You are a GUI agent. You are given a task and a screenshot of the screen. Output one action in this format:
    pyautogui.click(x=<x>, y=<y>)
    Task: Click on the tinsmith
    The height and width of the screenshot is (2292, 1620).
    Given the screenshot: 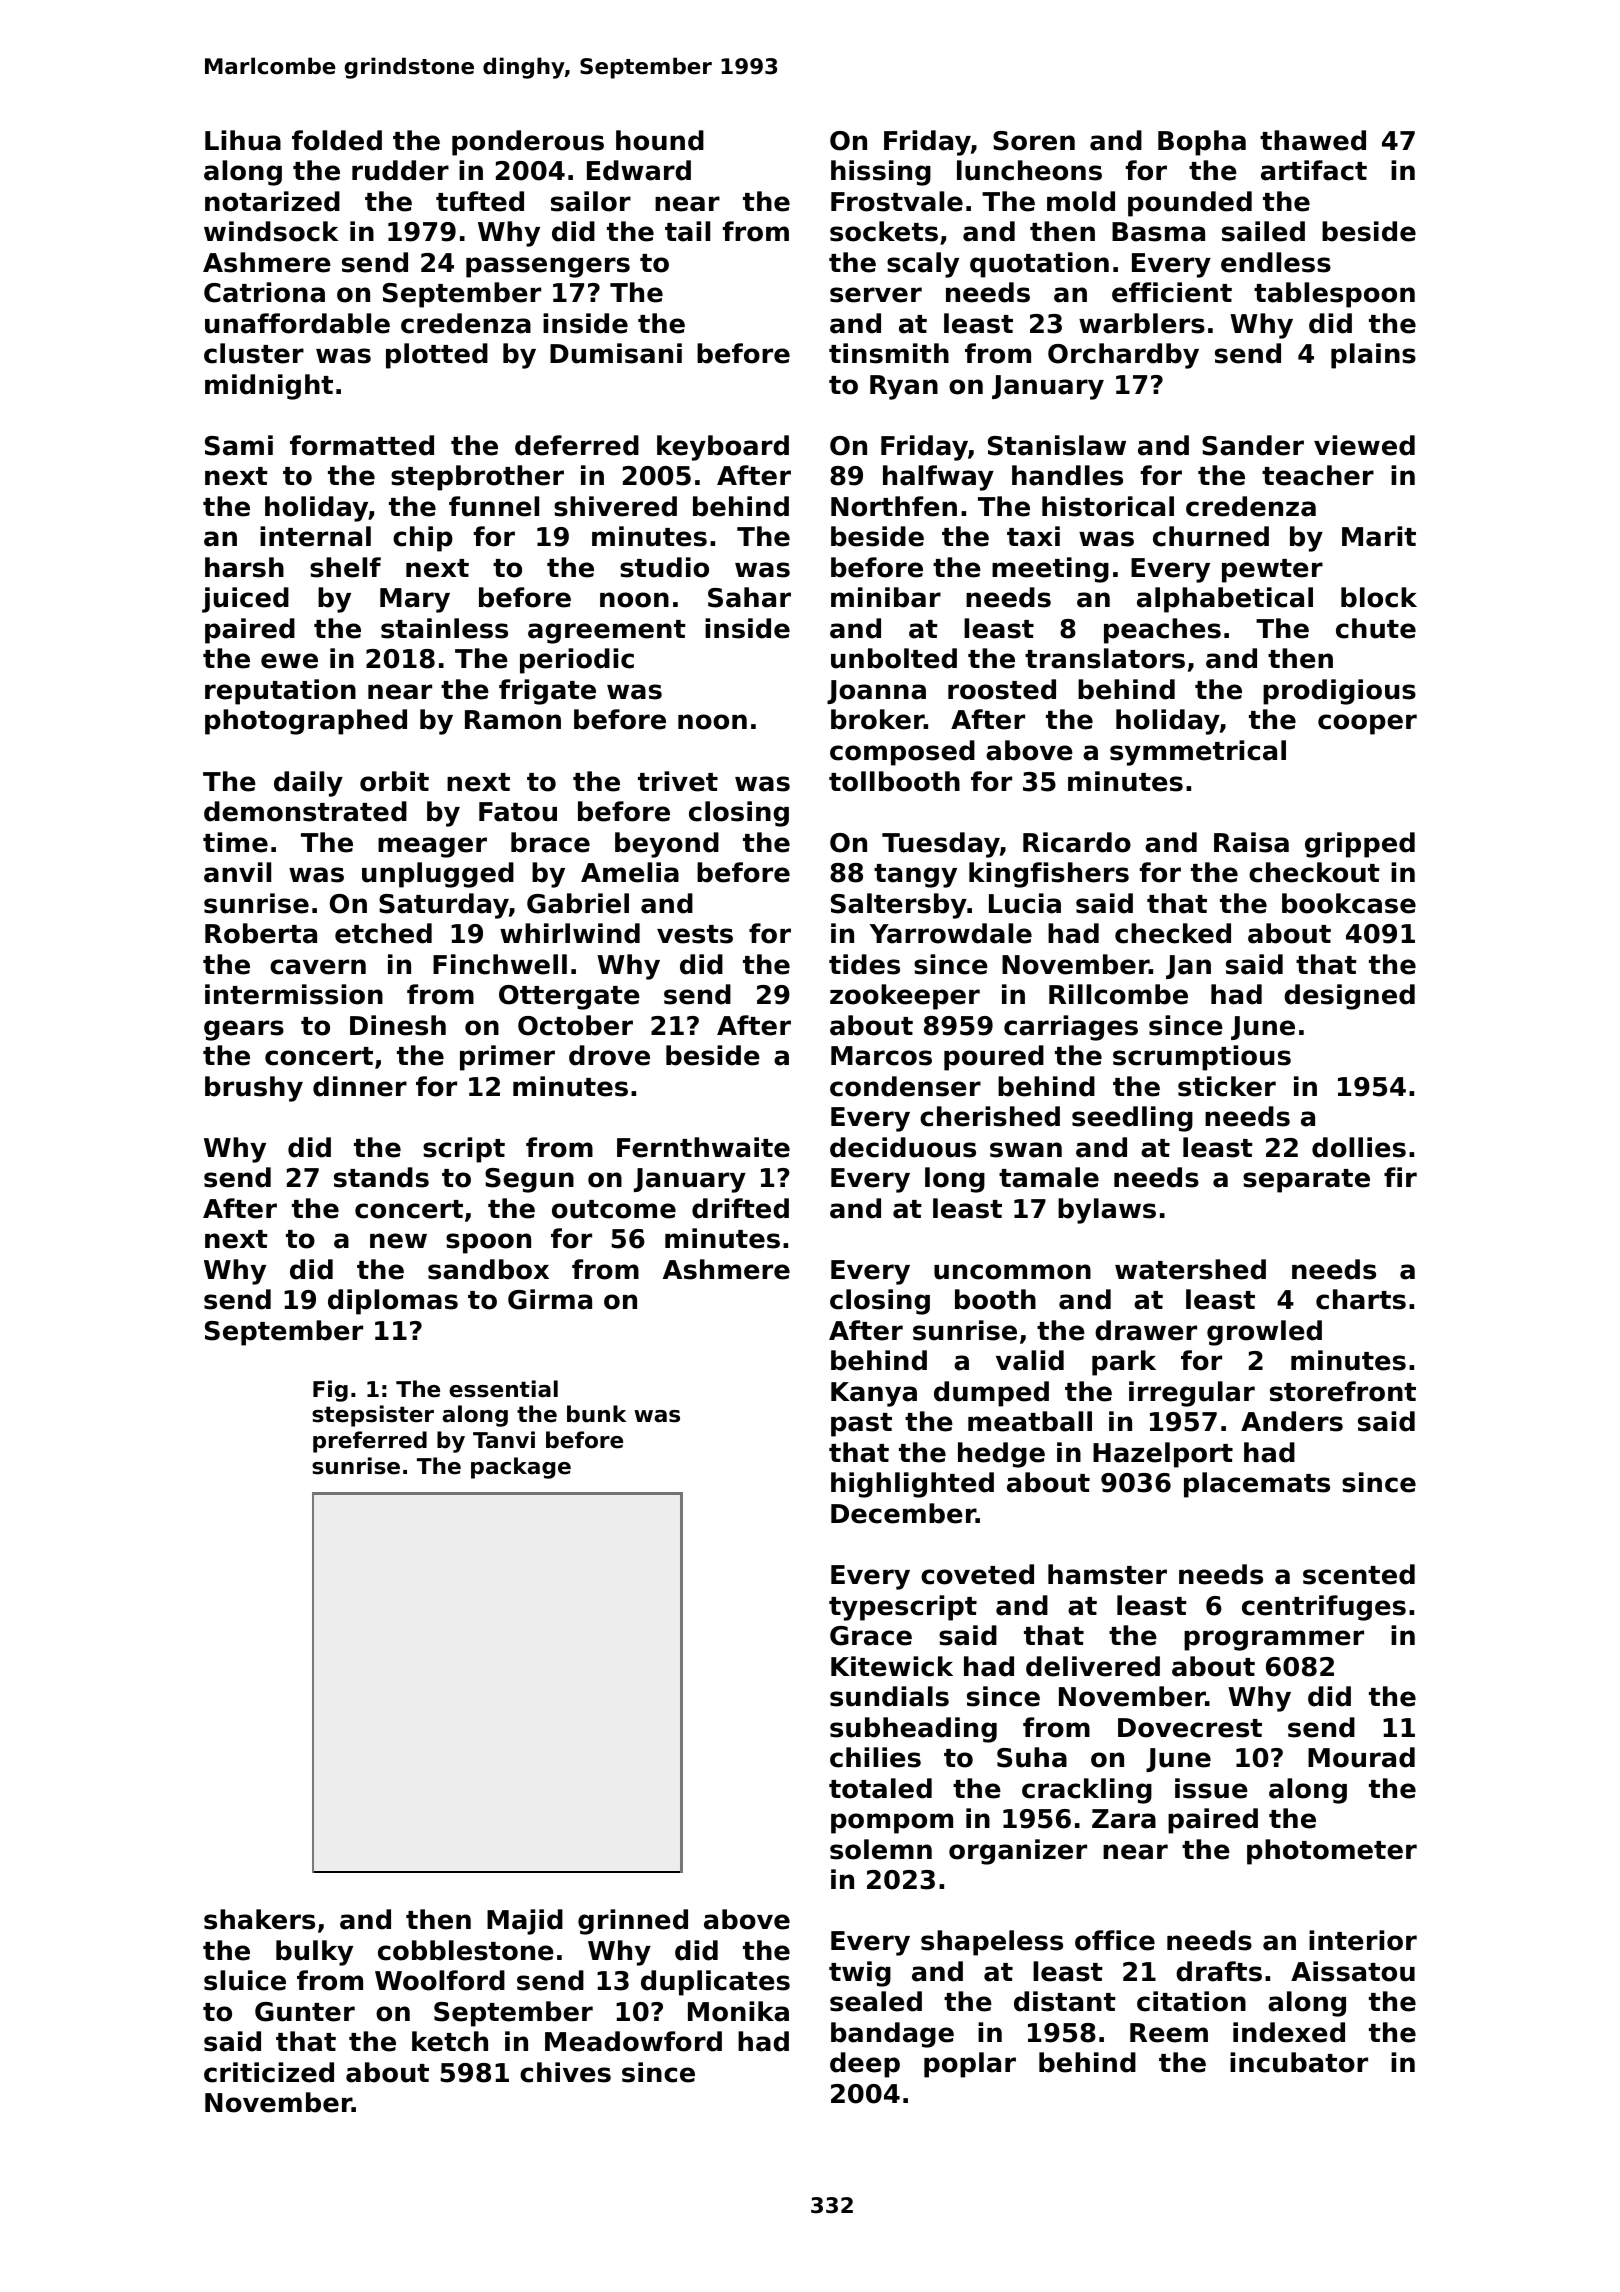 What is the action you would take?
    pyautogui.click(x=889, y=353)
